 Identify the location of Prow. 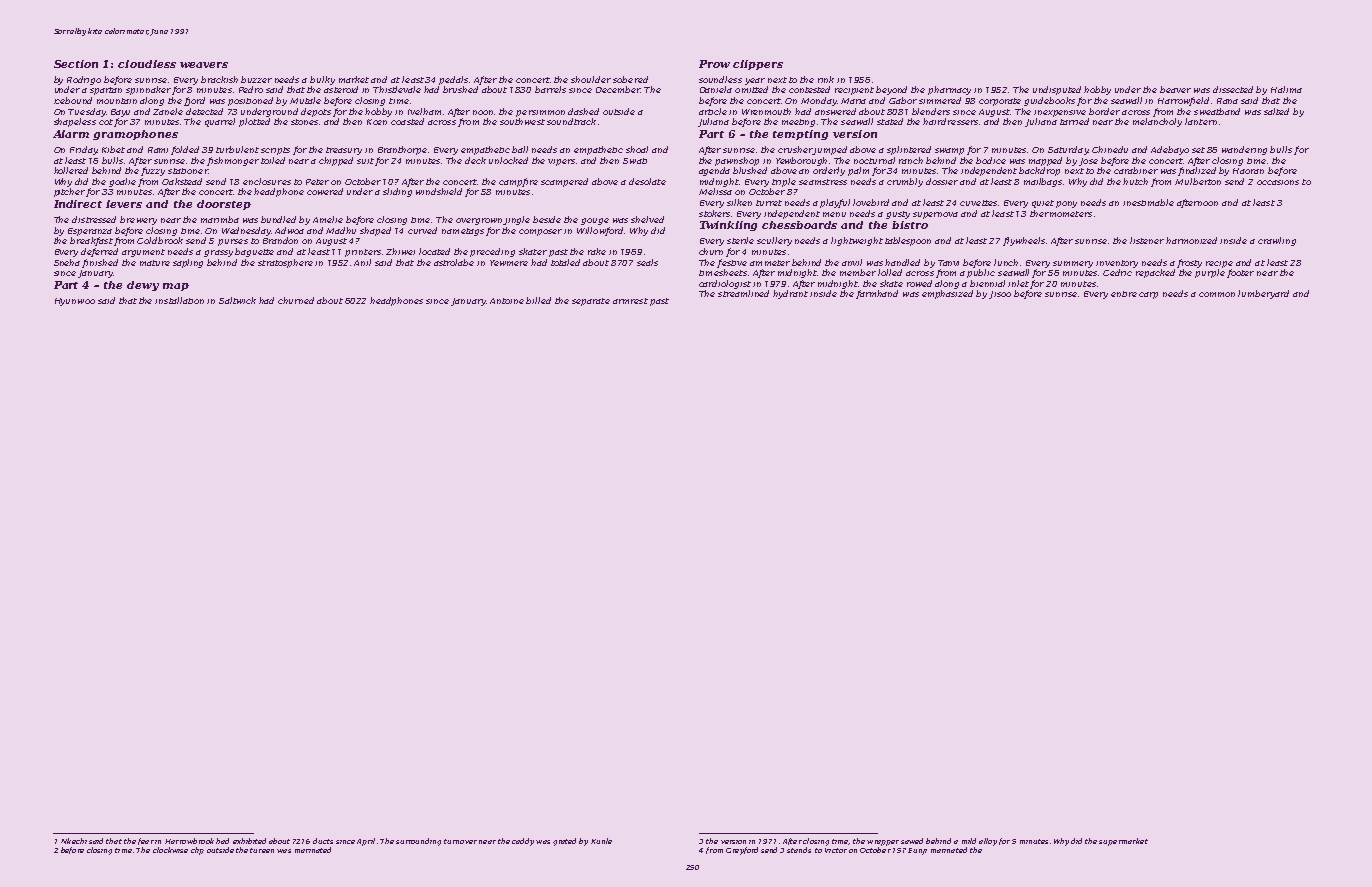
(714, 64).
